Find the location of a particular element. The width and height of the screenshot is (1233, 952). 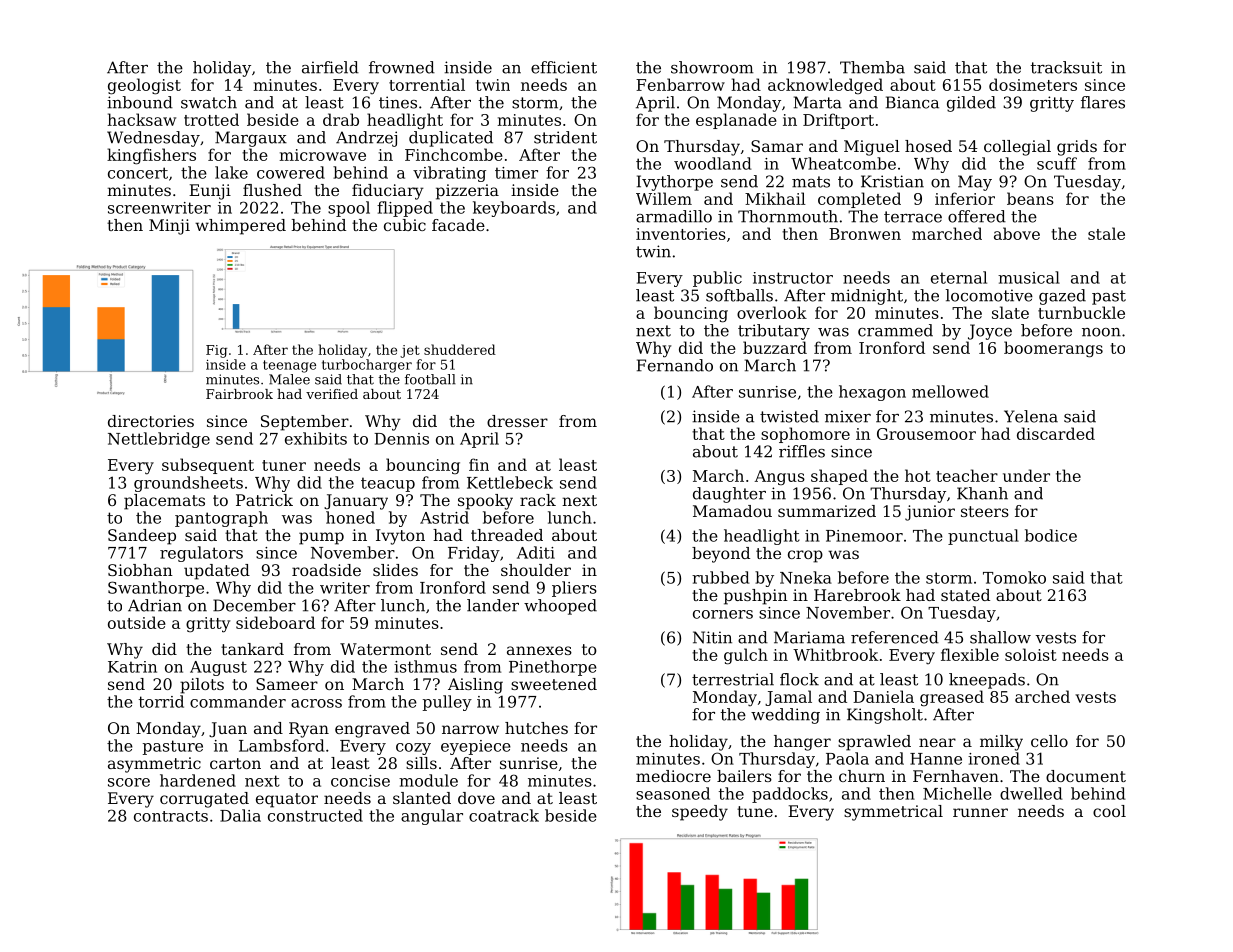

airfield is located at coordinates (330, 67).
